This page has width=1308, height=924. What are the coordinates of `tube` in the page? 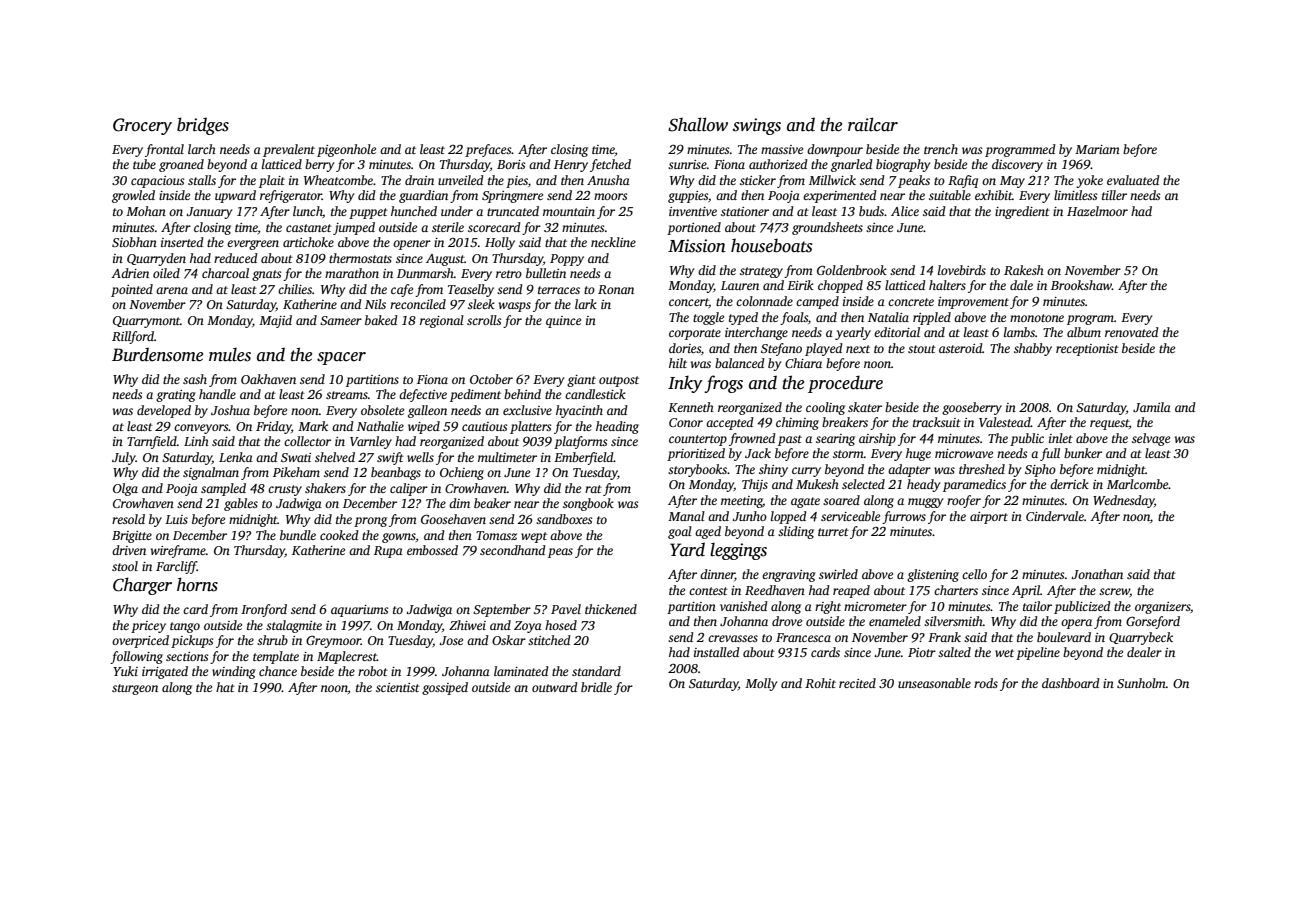 It's located at (144, 164).
